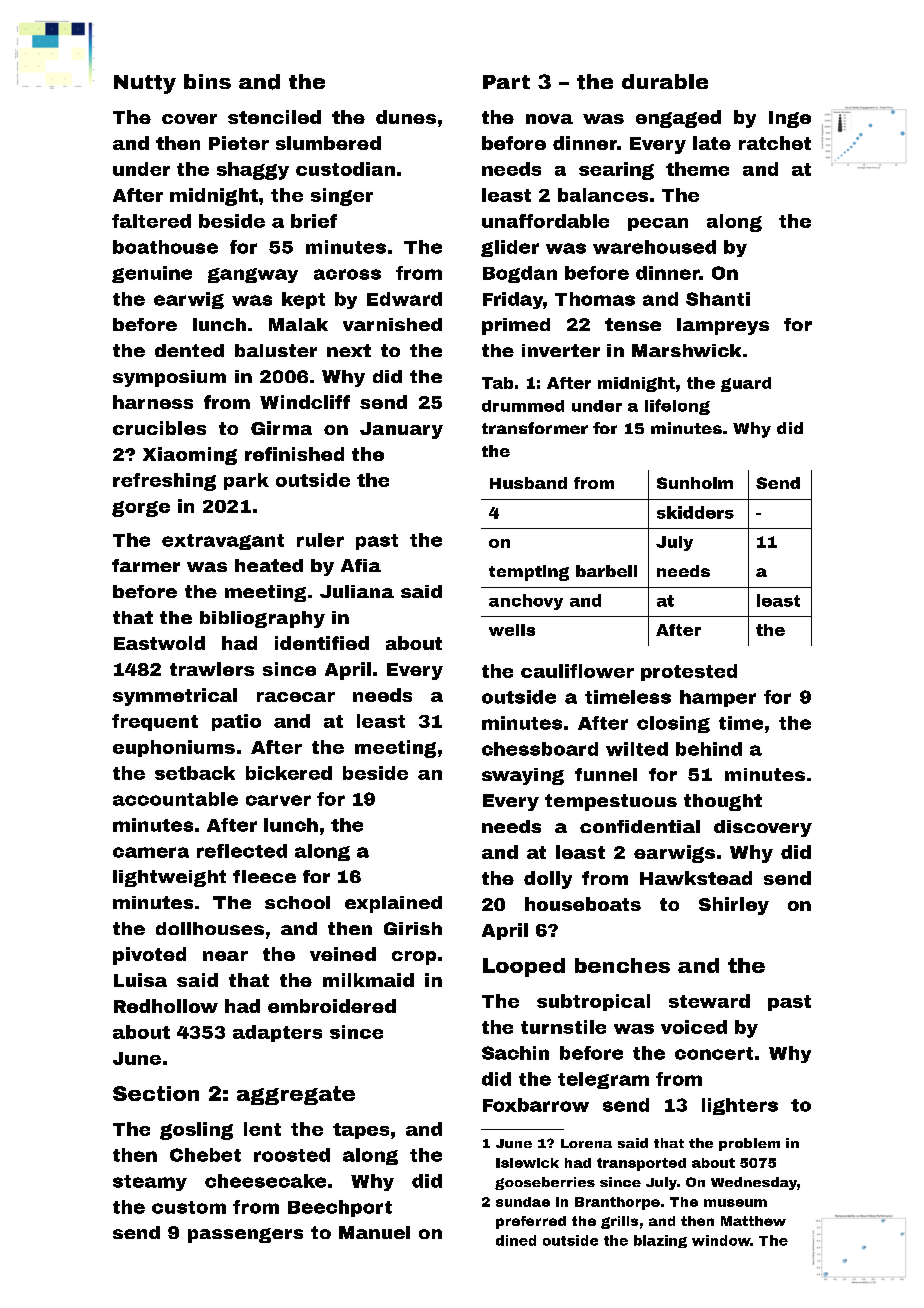  What do you see at coordinates (189, 1207) in the screenshot?
I see `custom` at bounding box center [189, 1207].
